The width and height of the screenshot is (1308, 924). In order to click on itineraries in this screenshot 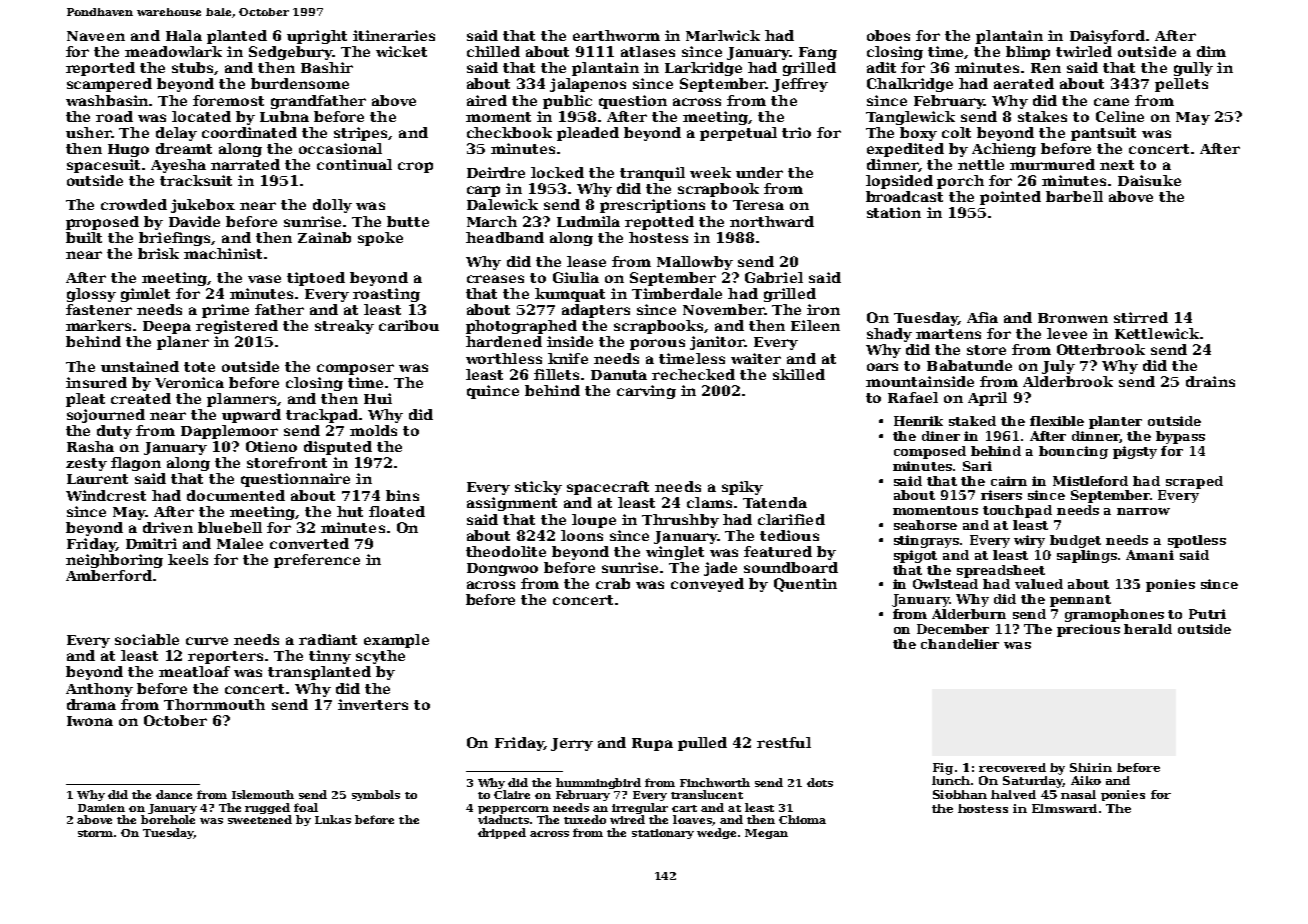, I will do `click(394, 35)`.
